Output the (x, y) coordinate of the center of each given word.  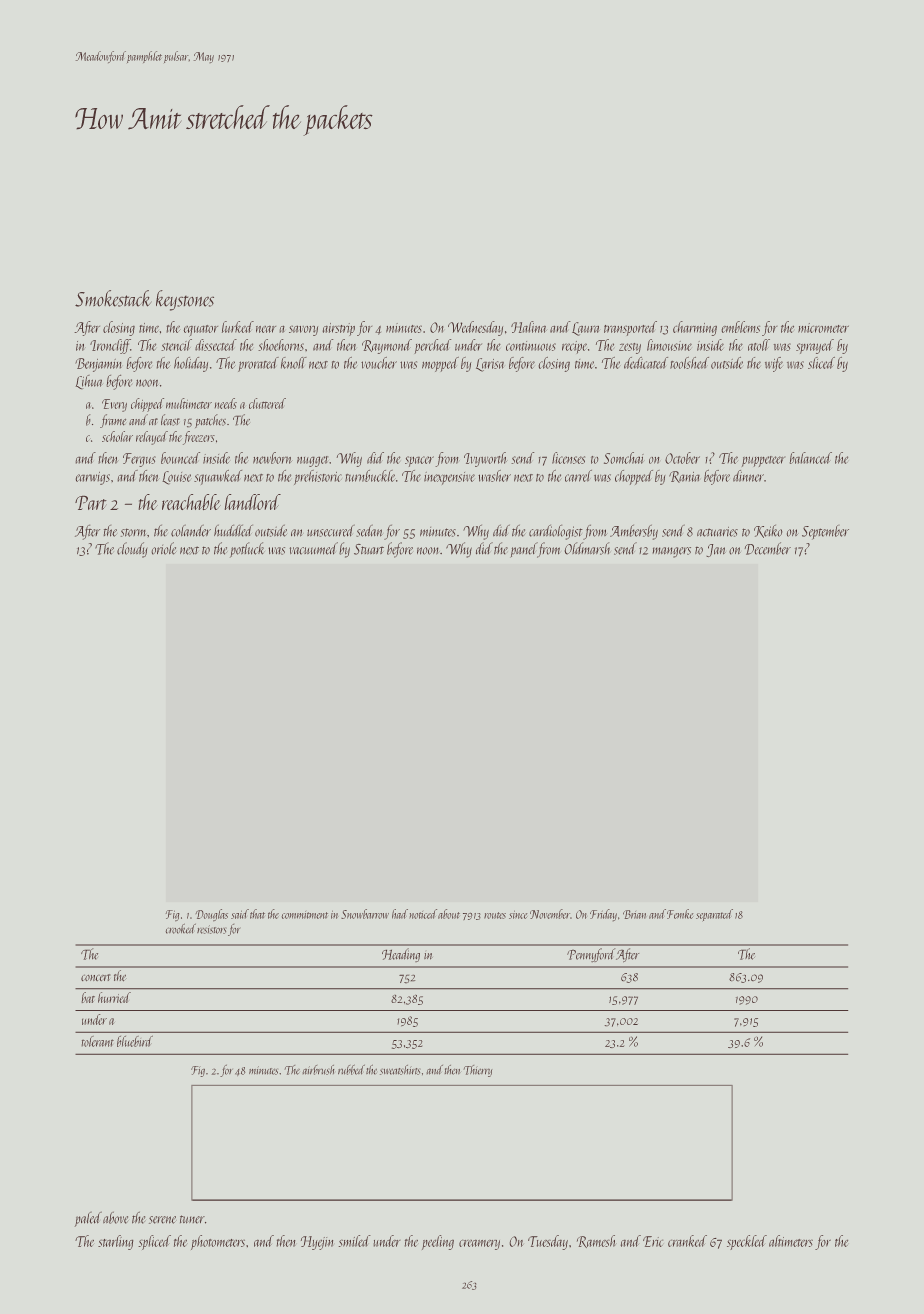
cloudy (132, 550)
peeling (438, 1242)
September (825, 532)
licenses (568, 458)
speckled (747, 1242)
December (767, 548)
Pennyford (591, 955)
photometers (218, 1242)
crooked (180, 928)
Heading (401, 955)
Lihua (89, 382)
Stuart (369, 549)
